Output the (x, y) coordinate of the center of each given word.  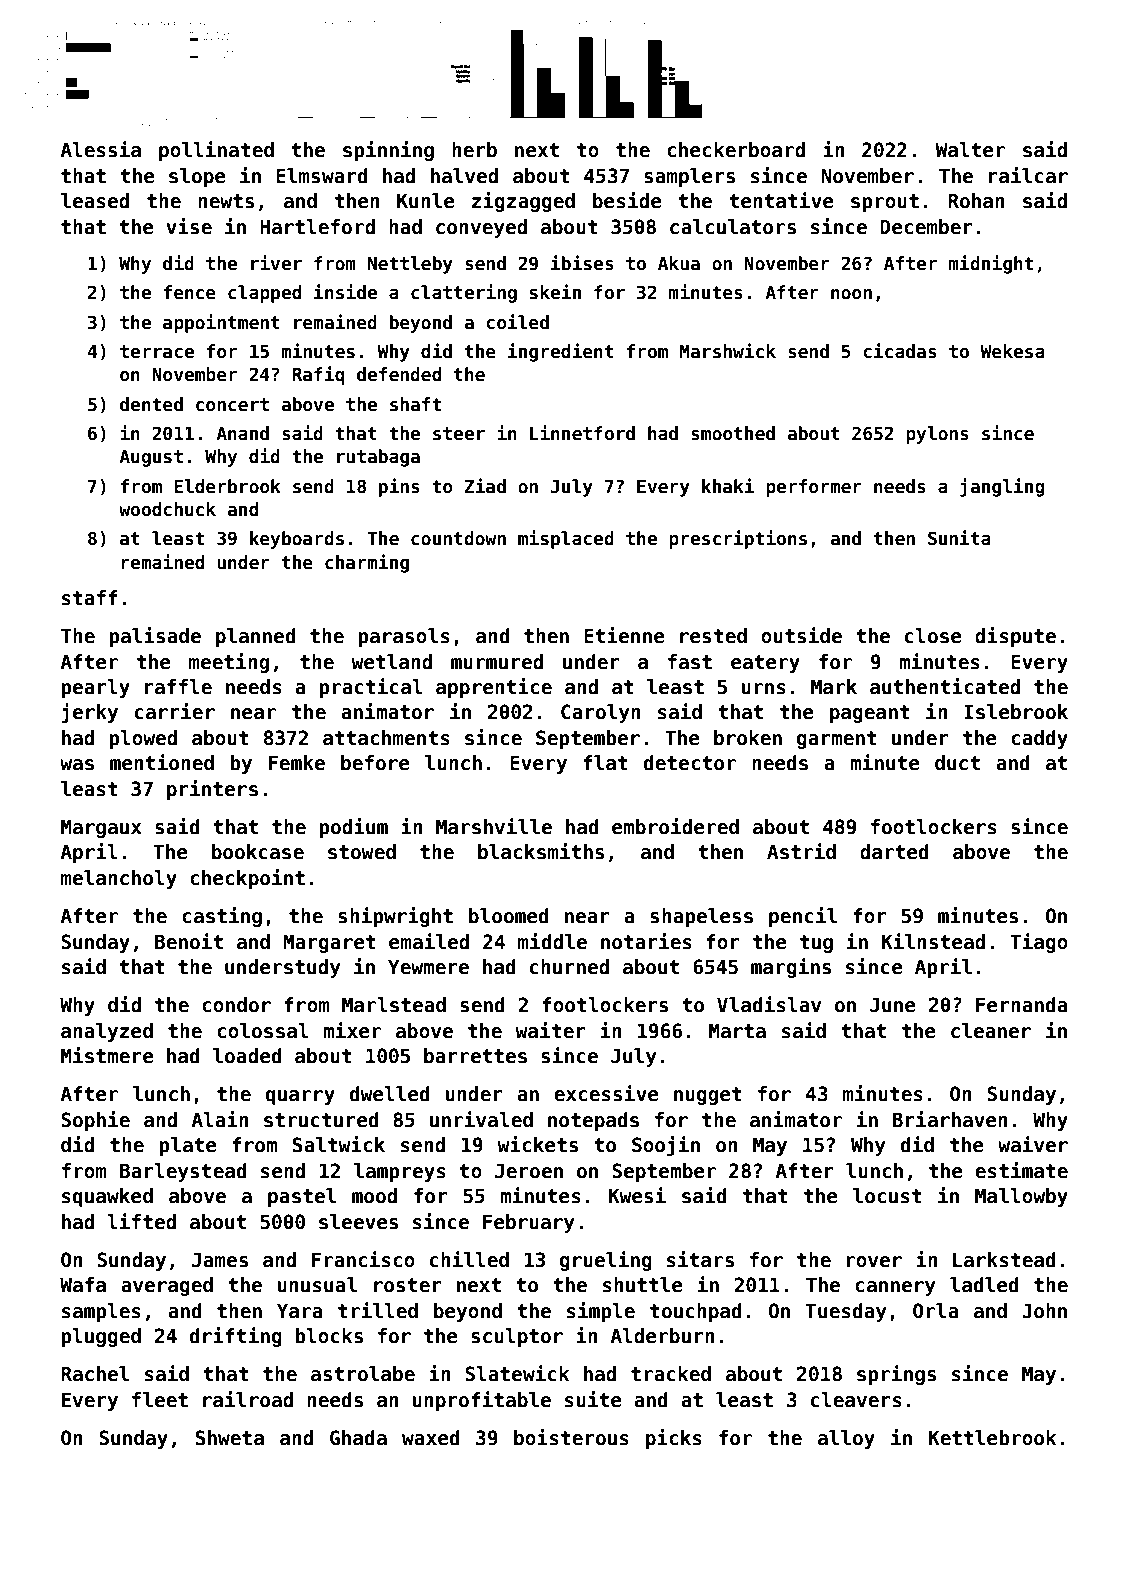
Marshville (494, 826)
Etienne (624, 635)
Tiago (1039, 943)
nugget (708, 1096)
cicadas (900, 351)
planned (256, 637)
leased (95, 201)
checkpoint (247, 879)
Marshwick (728, 351)
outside (801, 635)
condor (236, 1005)
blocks (329, 1336)
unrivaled (481, 1119)
